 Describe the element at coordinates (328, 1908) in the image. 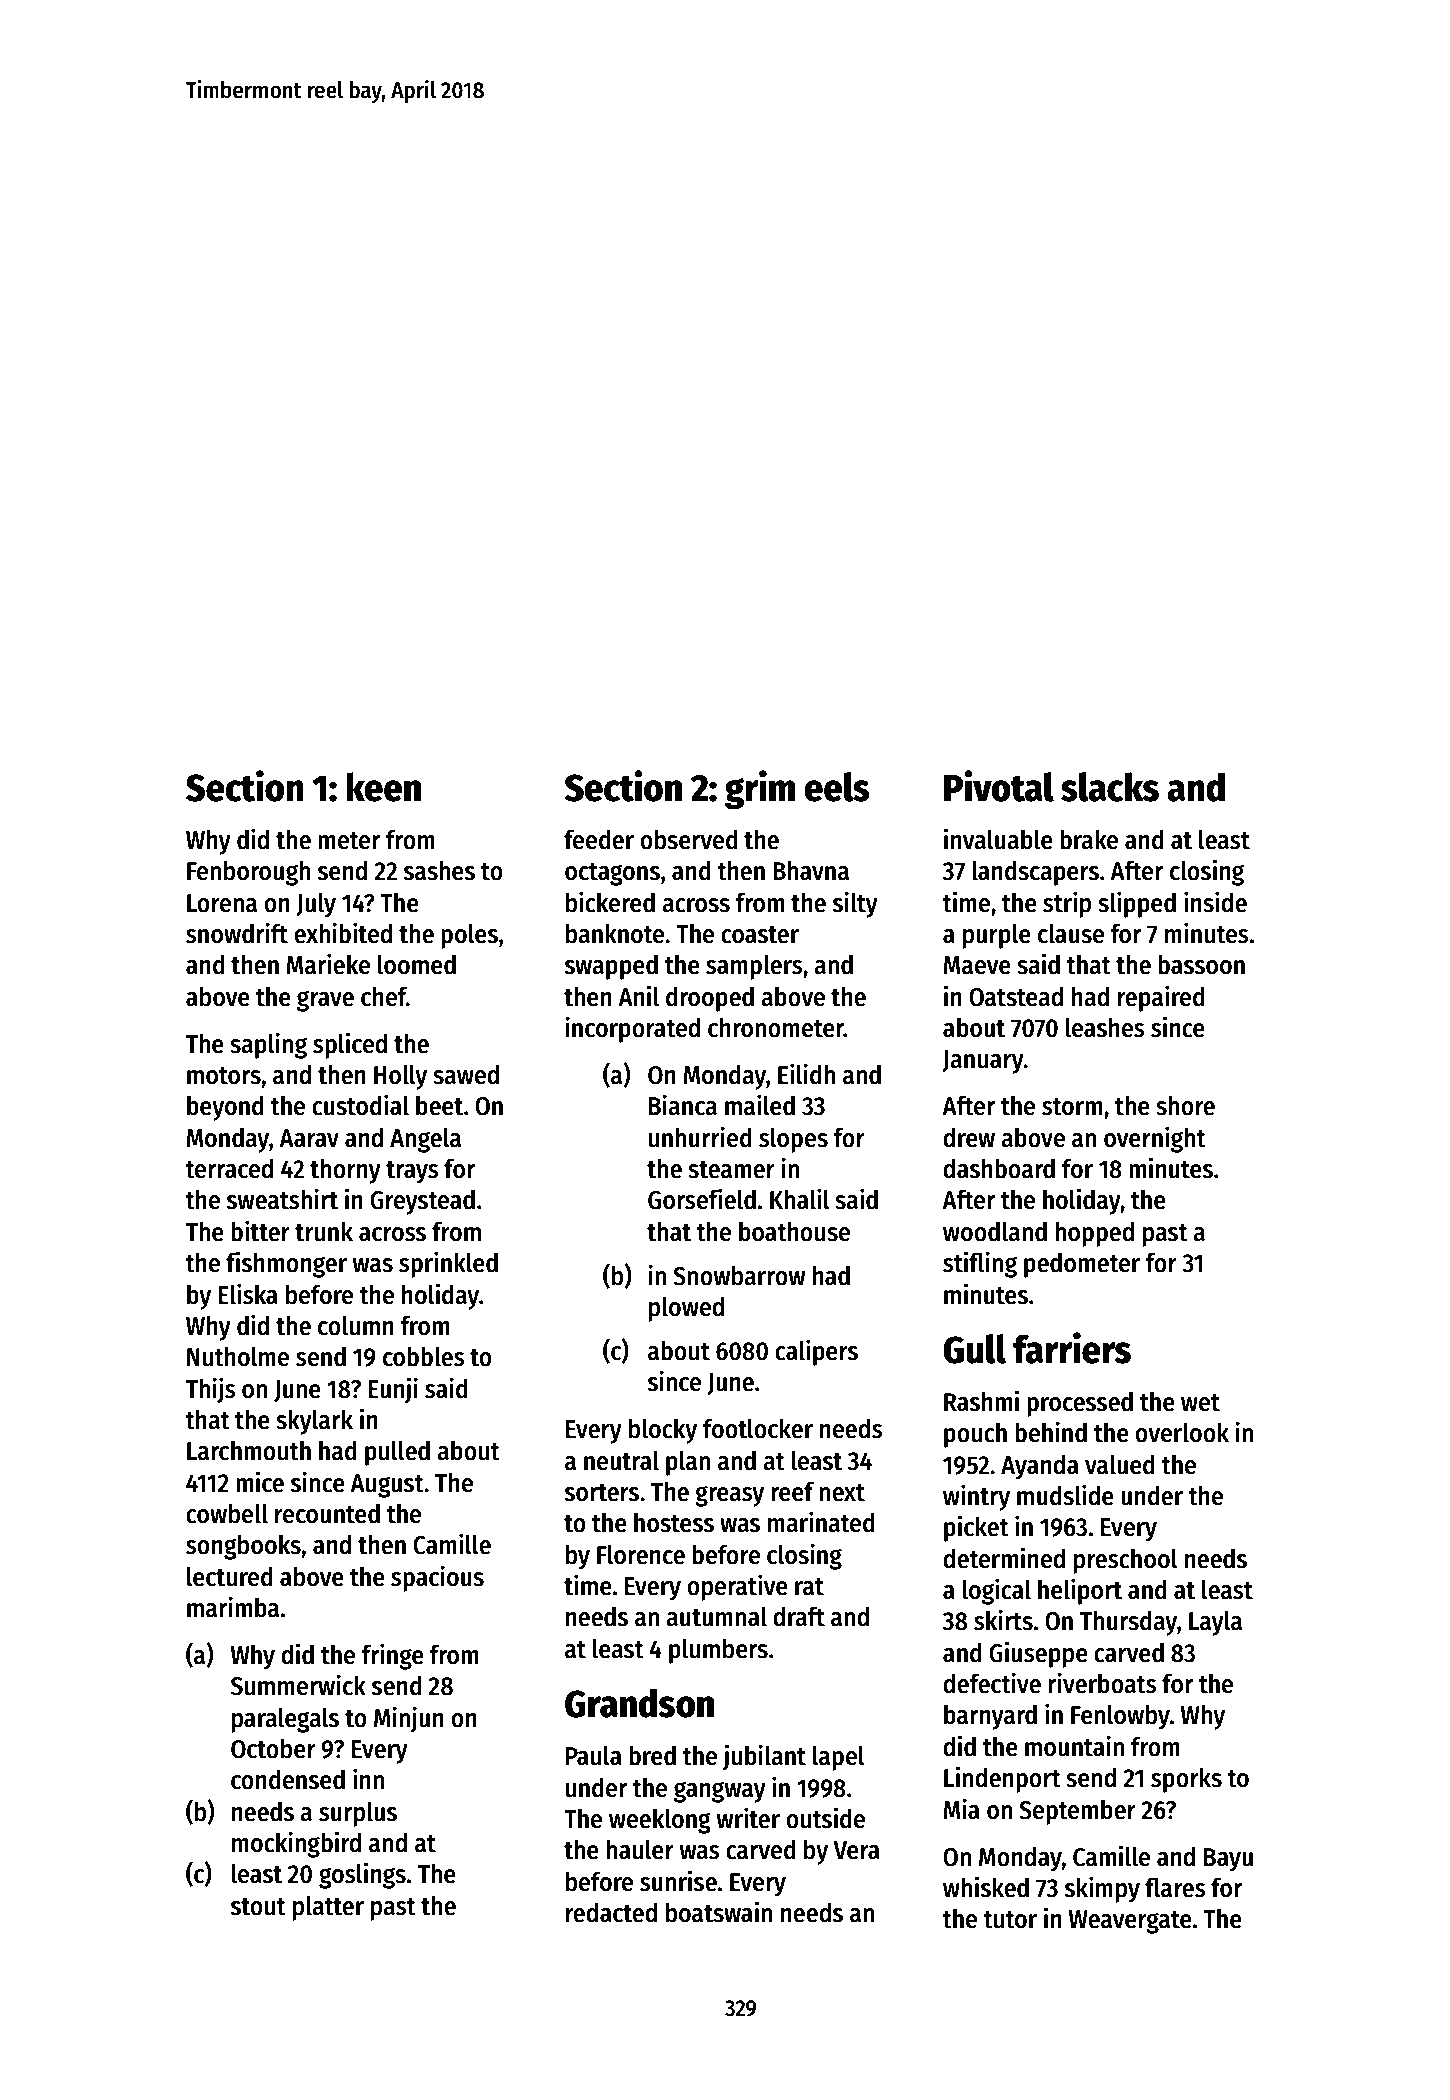

I see `platter` at that location.
